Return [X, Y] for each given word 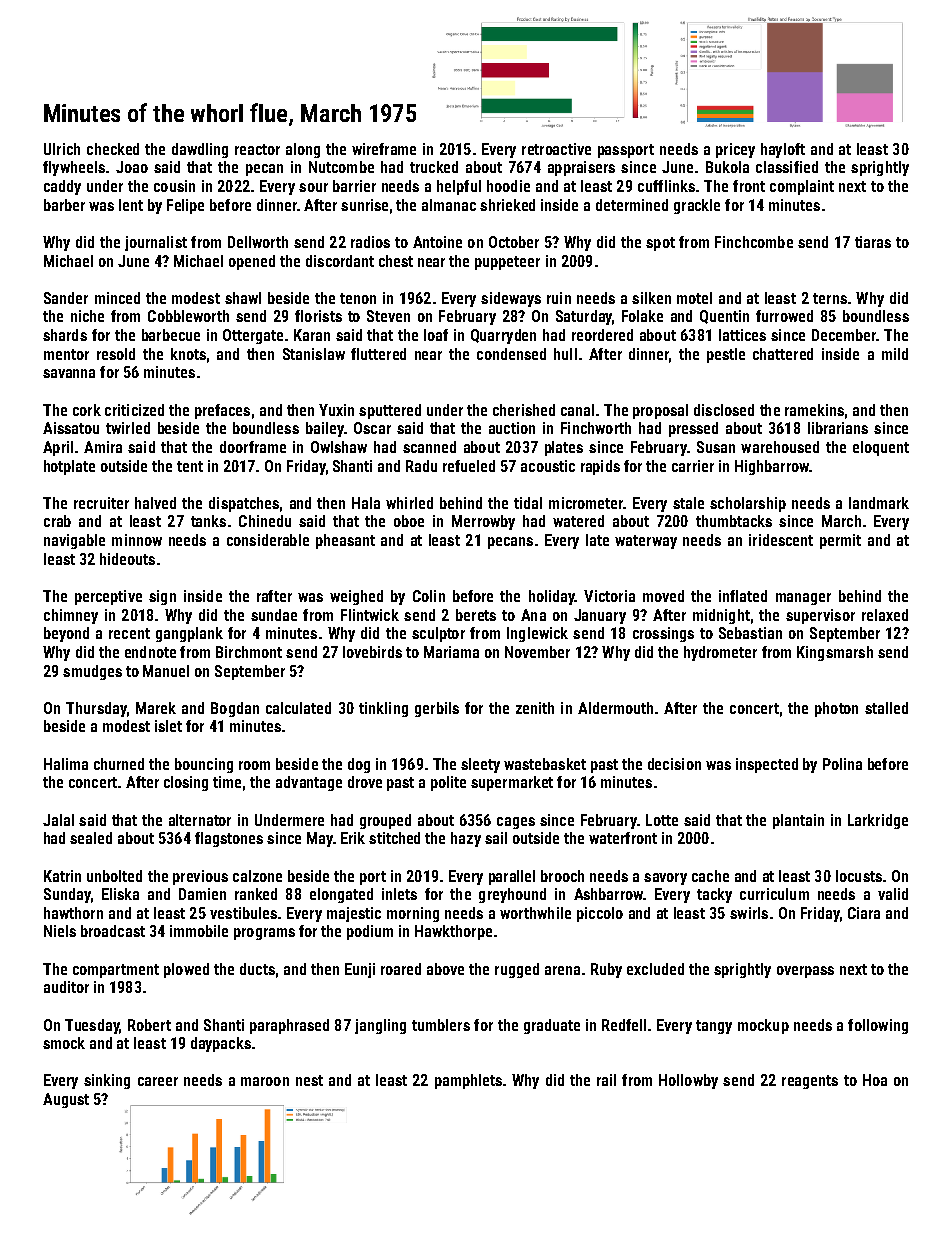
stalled [886, 708]
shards [65, 335]
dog [359, 765]
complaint [802, 187]
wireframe [384, 149]
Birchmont [249, 652]
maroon [265, 1081]
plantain [798, 821]
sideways [511, 299]
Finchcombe [754, 242]
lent [131, 205]
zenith [535, 708]
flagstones [229, 839]
